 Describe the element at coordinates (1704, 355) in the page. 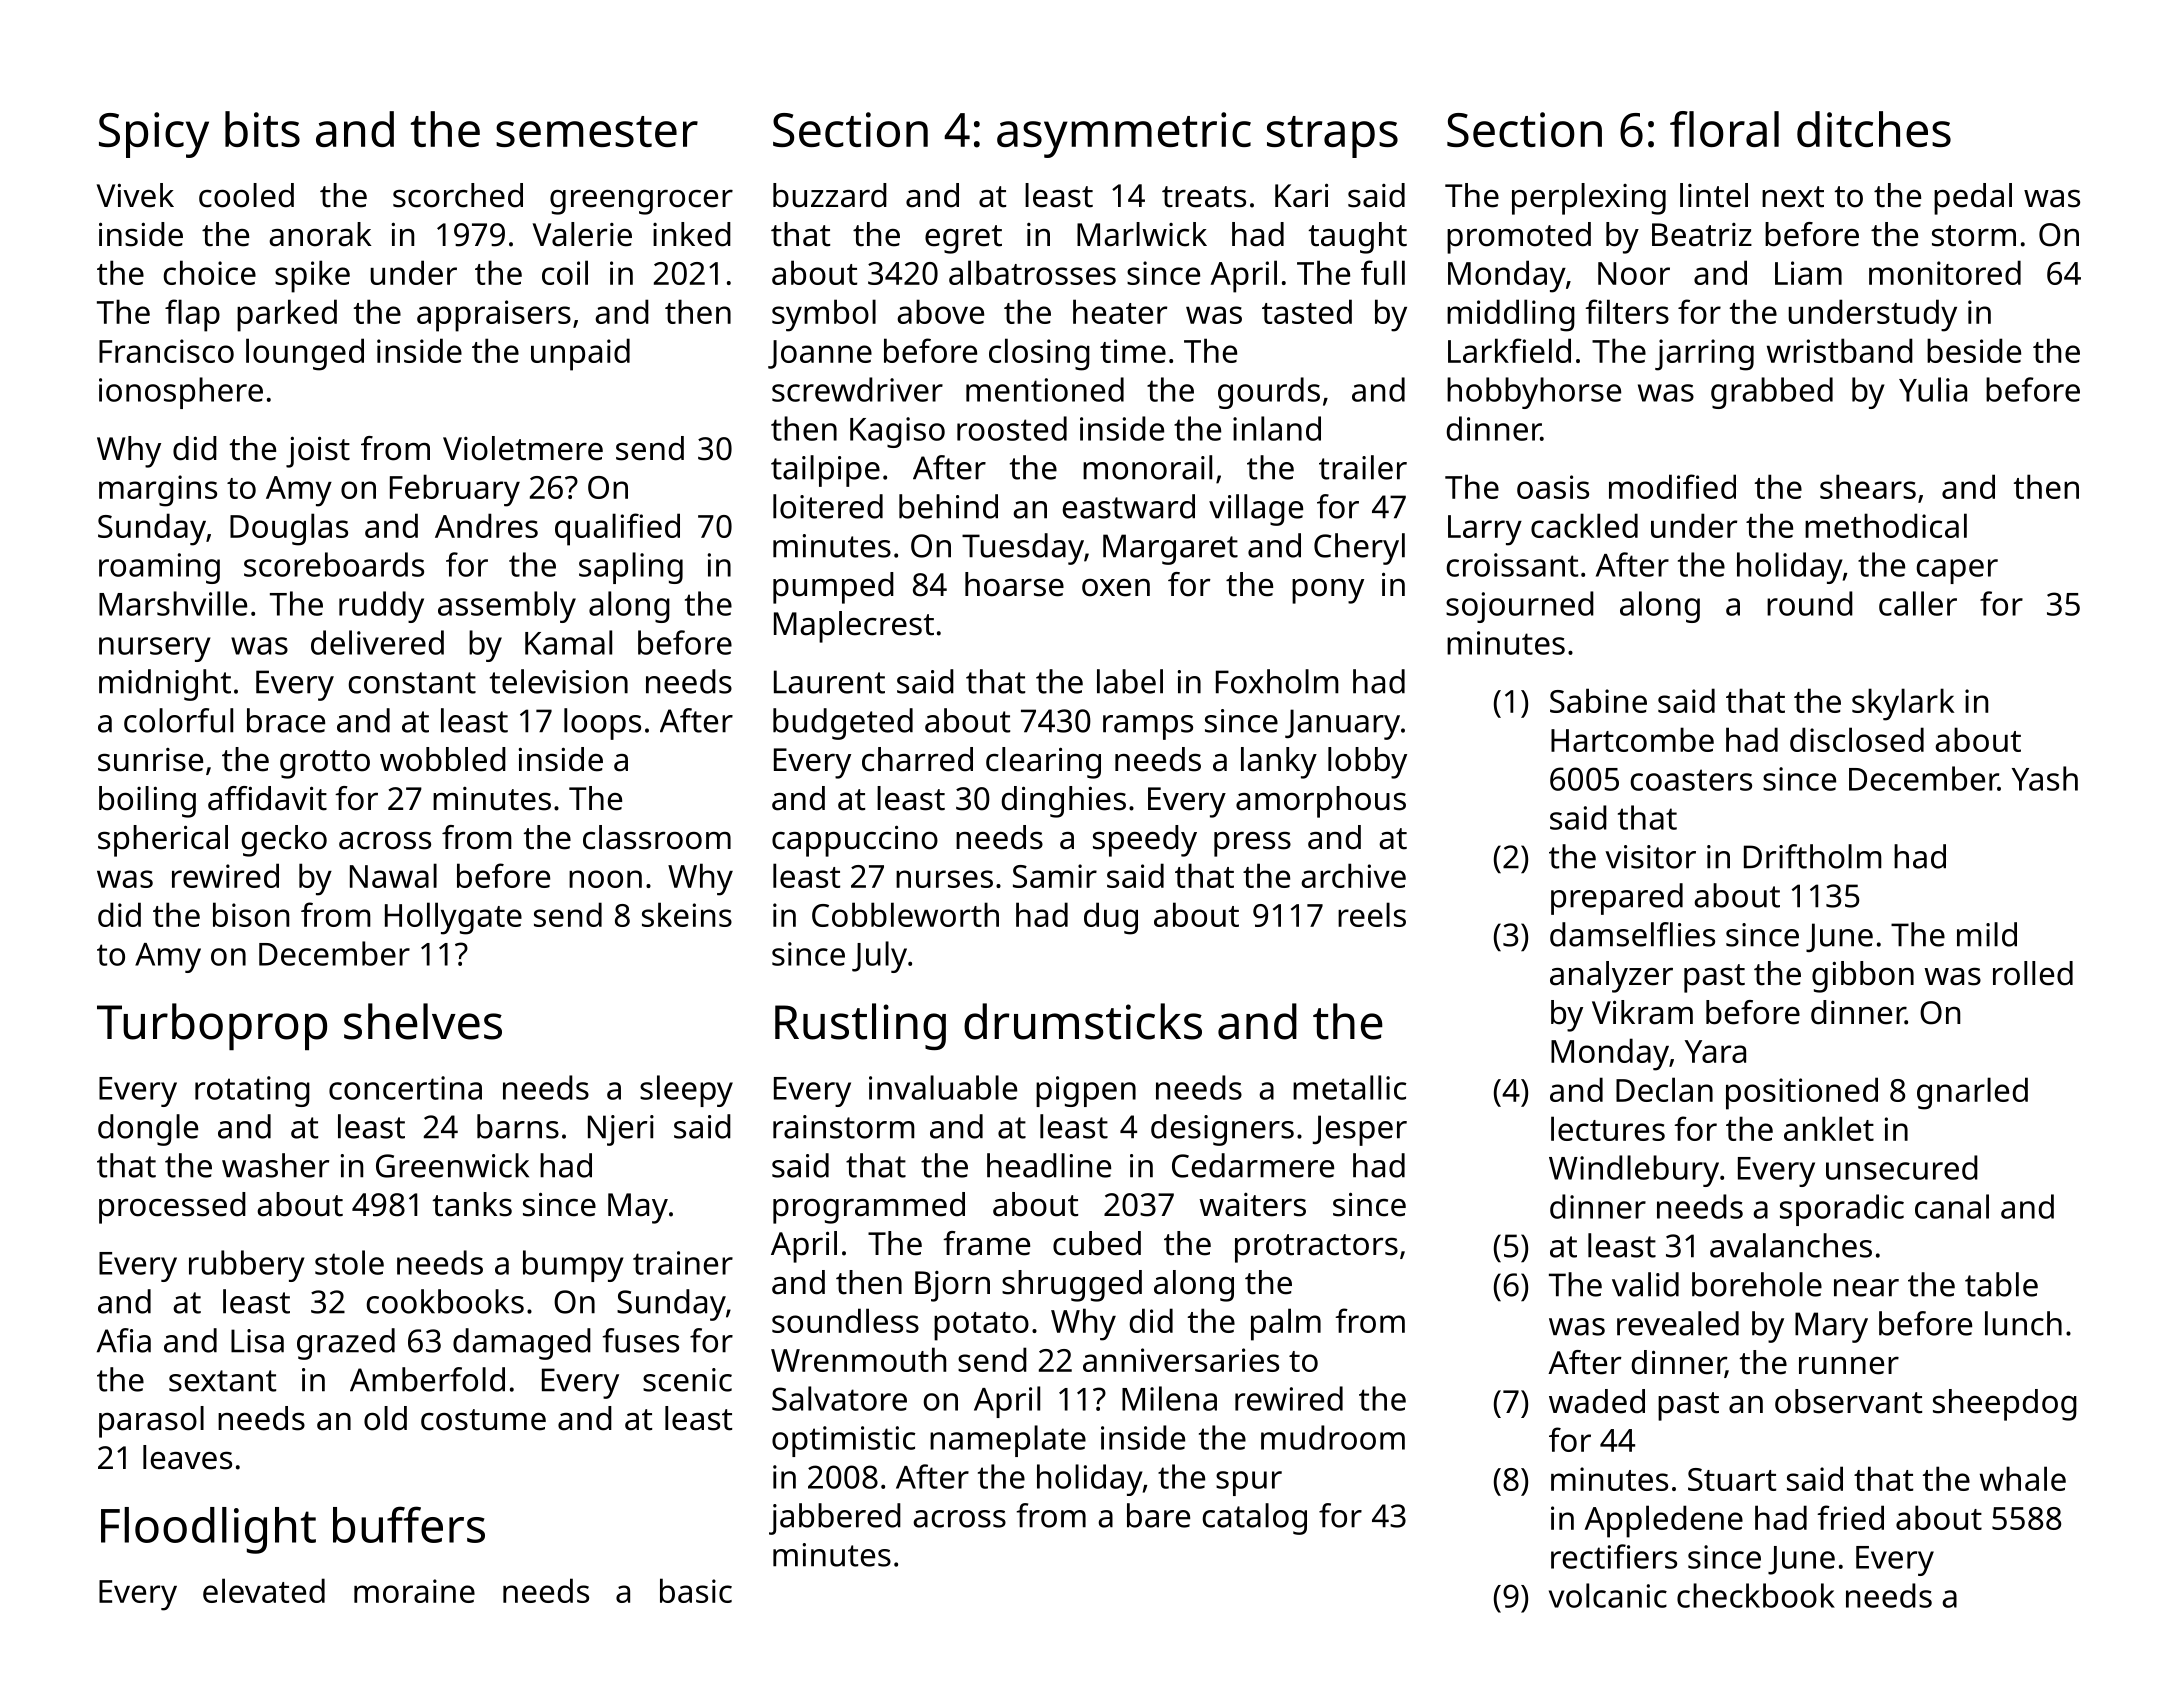

I see `jarring` at that location.
